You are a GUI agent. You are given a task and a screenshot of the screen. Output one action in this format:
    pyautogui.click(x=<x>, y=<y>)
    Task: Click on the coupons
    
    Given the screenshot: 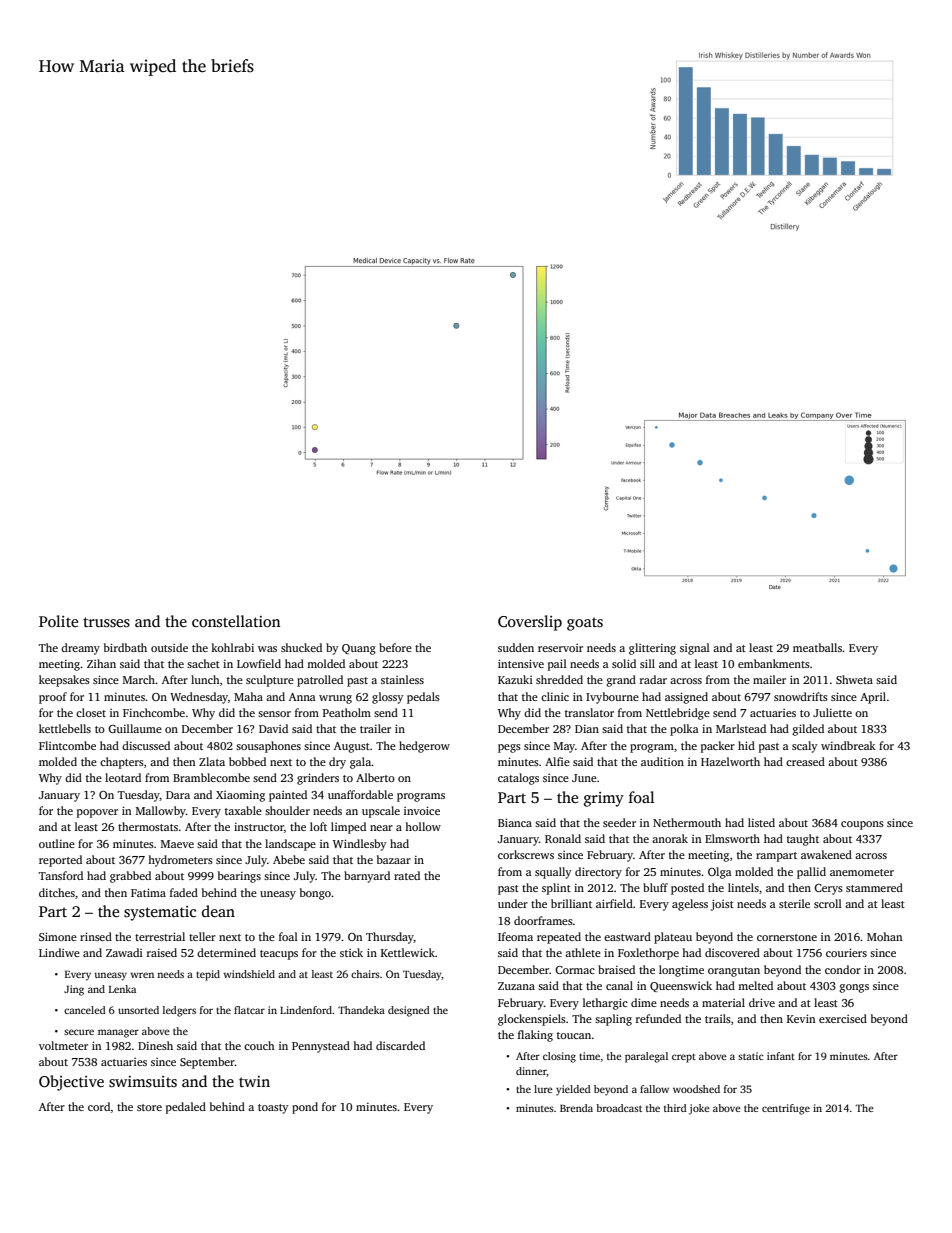 What is the action you would take?
    pyautogui.click(x=862, y=825)
